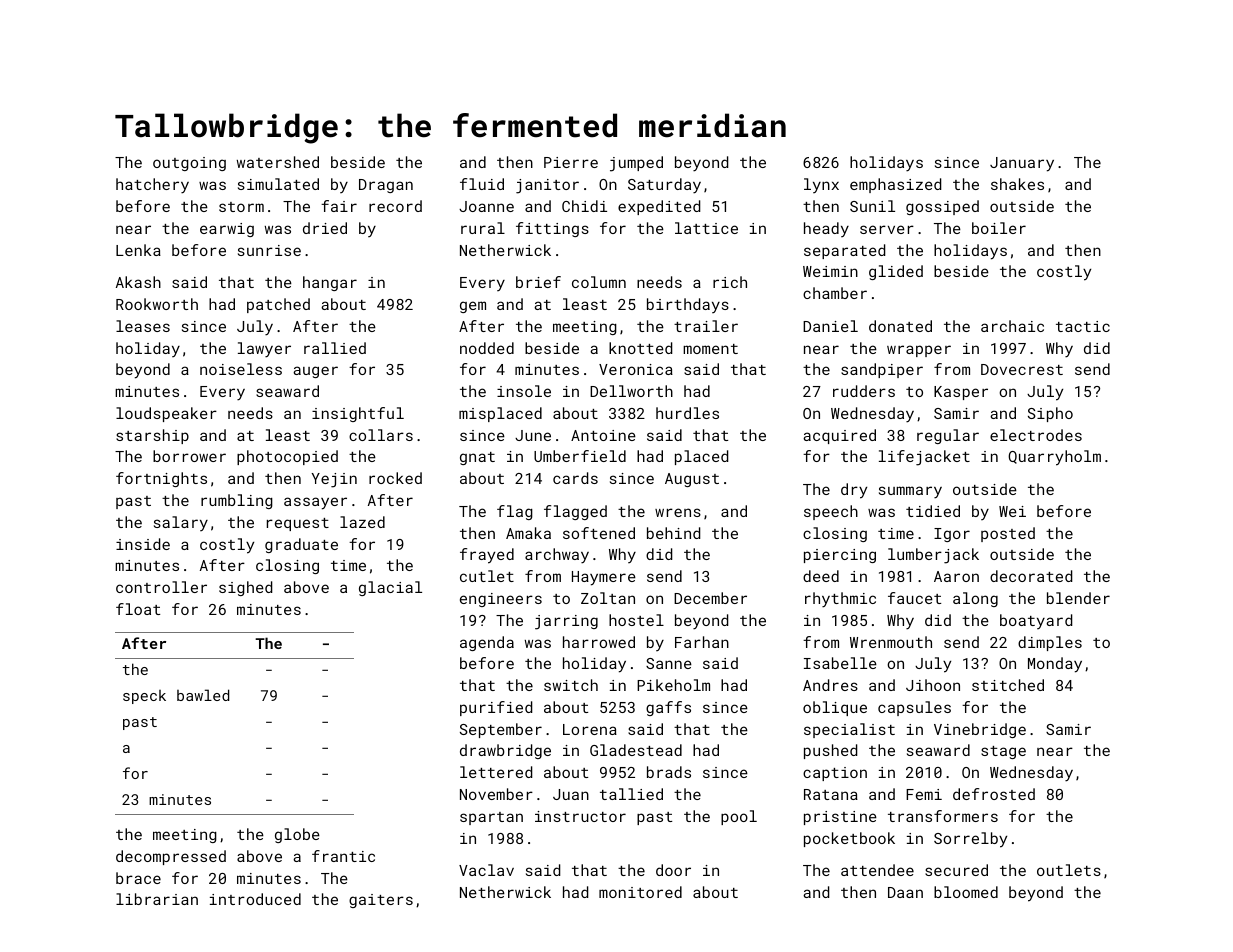  Describe the element at coordinates (538, 282) in the screenshot. I see `brief` at that location.
